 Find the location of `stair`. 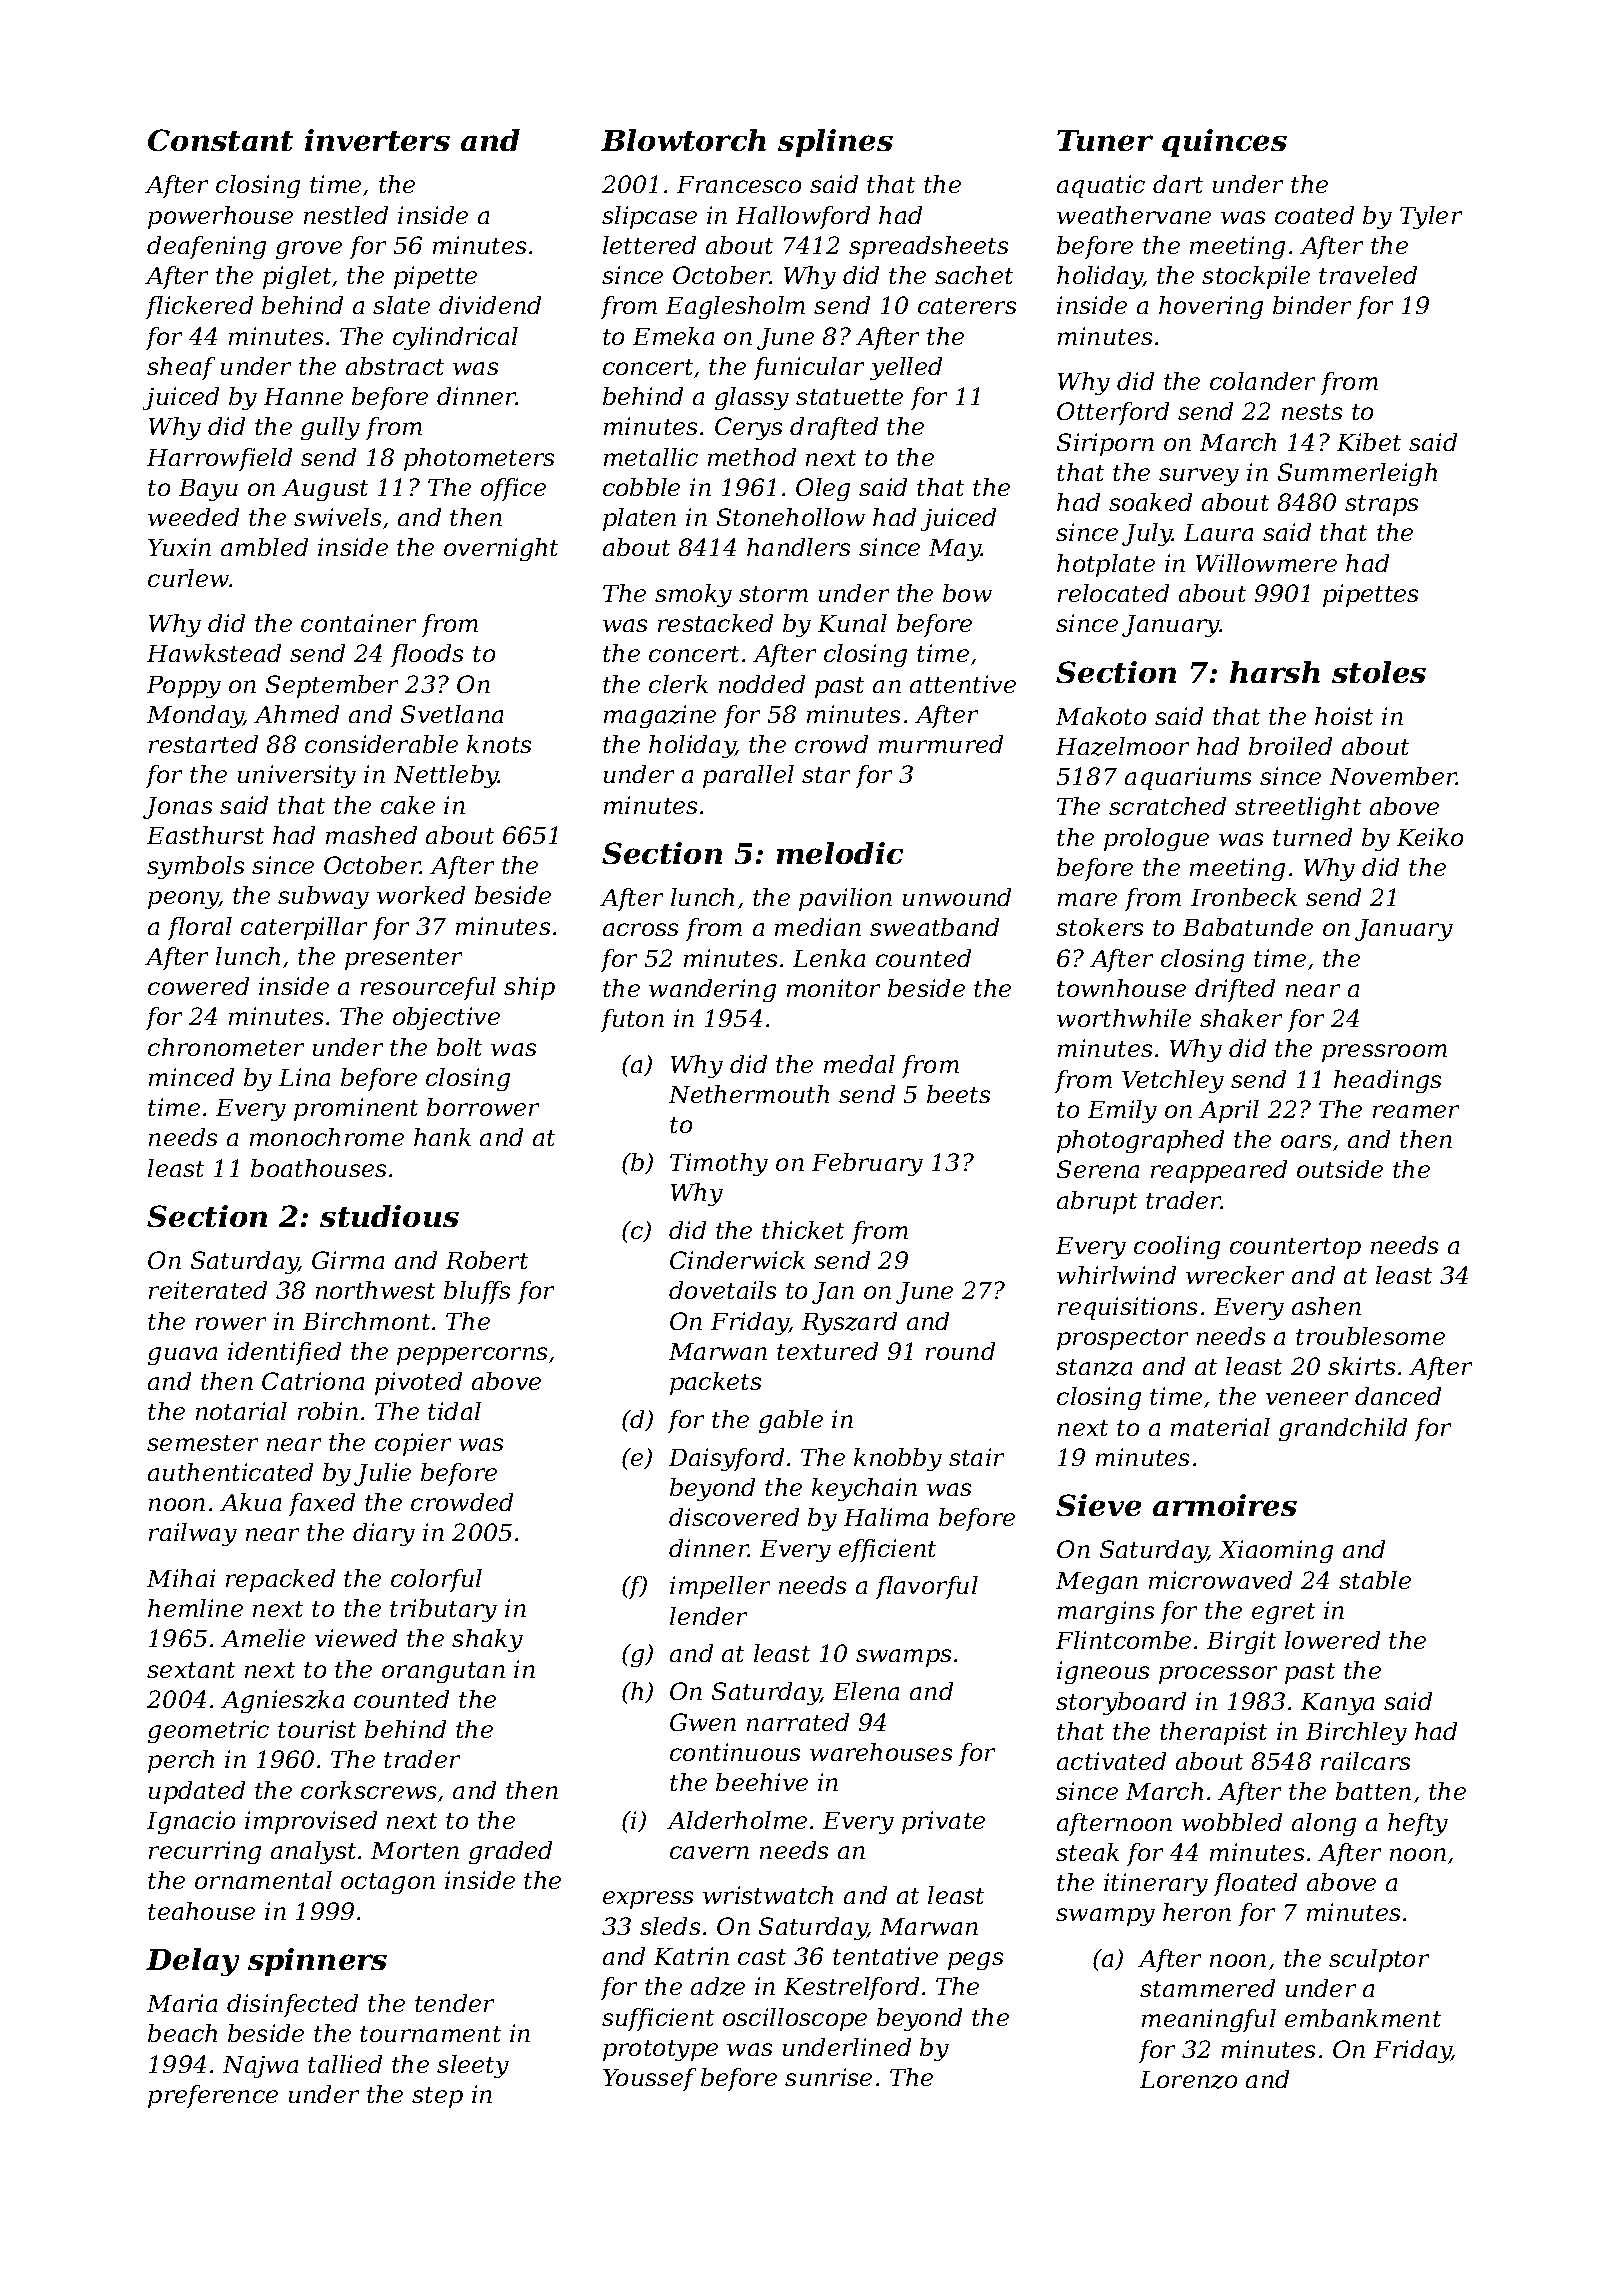

stair is located at coordinates (976, 1457).
